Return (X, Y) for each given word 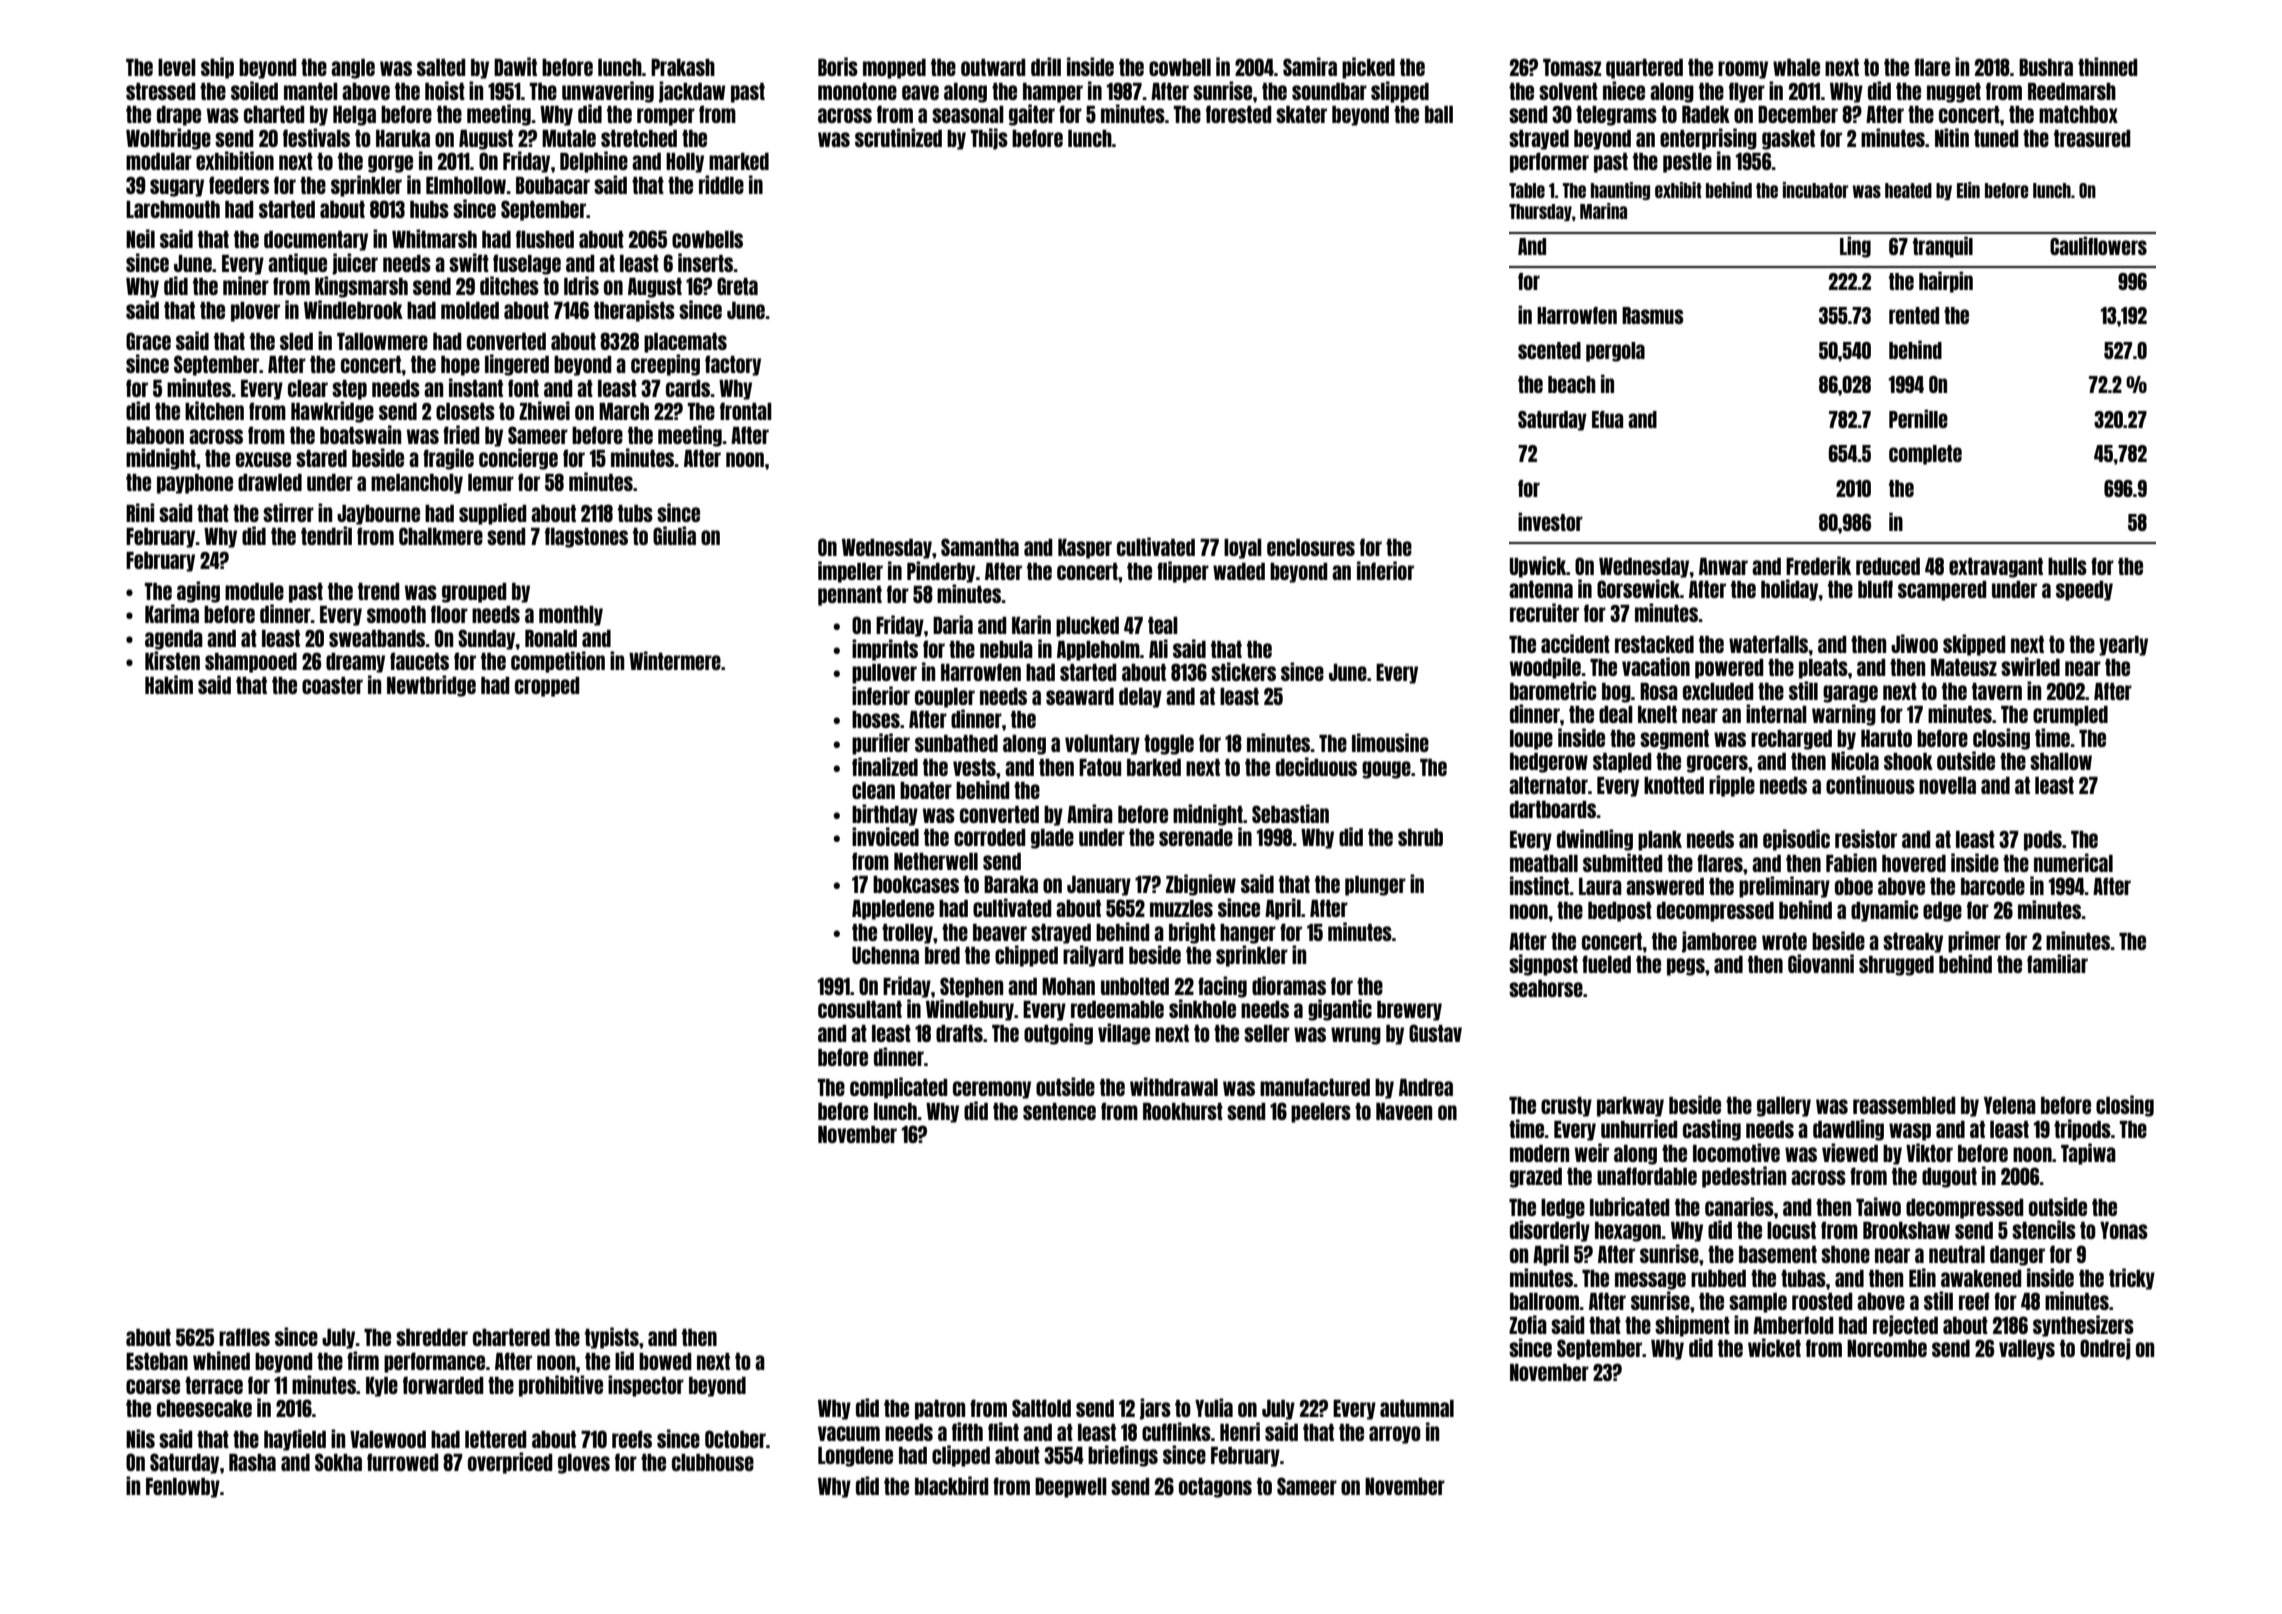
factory (733, 365)
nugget (1954, 93)
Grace (148, 341)
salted (441, 67)
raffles (244, 1337)
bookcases (916, 884)
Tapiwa (2088, 1154)
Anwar (1723, 566)
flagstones (586, 537)
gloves (584, 1464)
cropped (547, 687)
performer (1549, 162)
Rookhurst (1183, 1111)
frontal (746, 411)
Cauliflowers (2098, 245)
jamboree (1719, 942)
